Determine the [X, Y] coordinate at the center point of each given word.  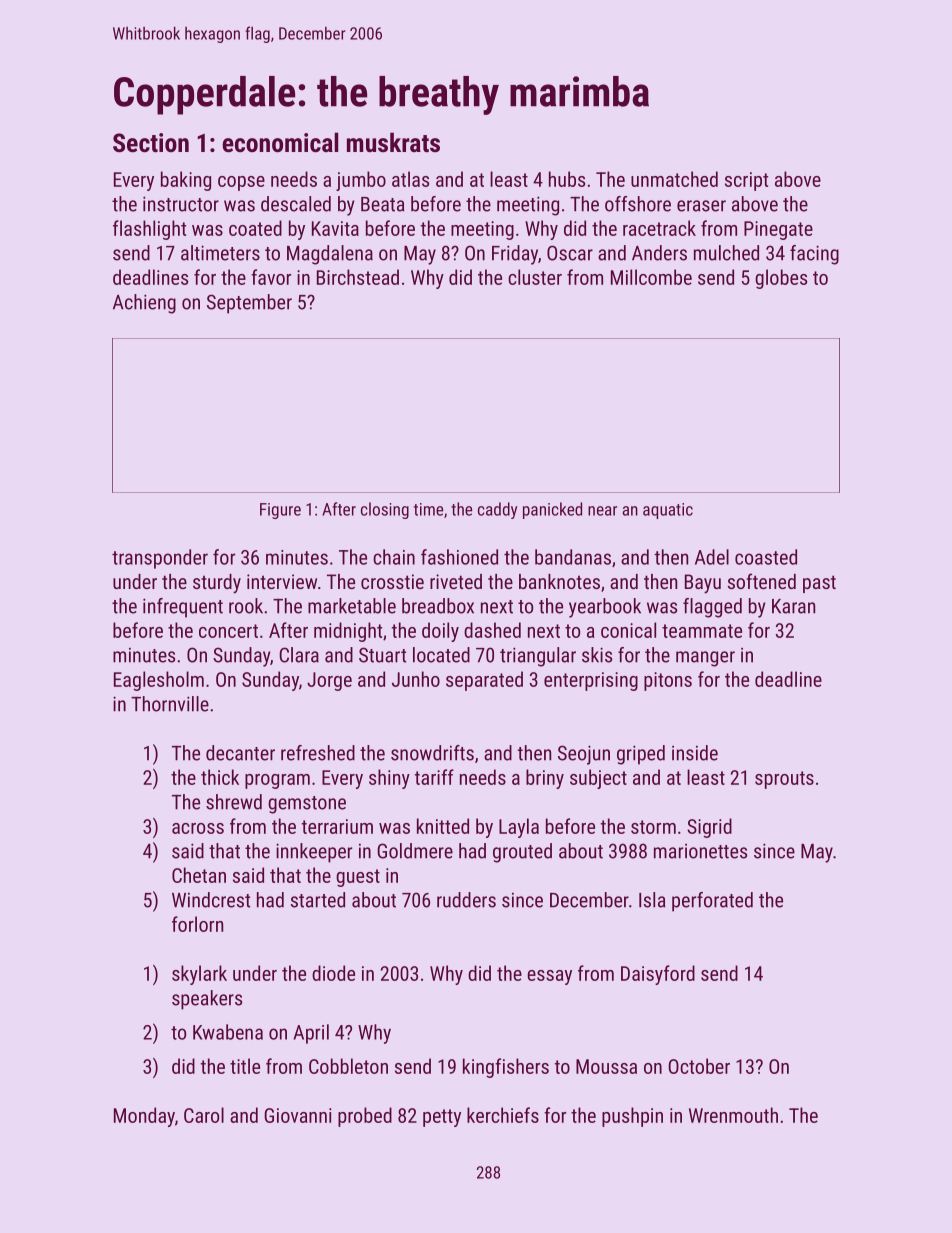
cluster [535, 277]
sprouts [784, 780]
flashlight [149, 230]
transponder [160, 559]
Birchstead [358, 277]
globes [781, 279]
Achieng [144, 304]
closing [385, 510]
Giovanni [298, 1115]
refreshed [318, 753]
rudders [466, 900]
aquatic [668, 511]
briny [545, 779]
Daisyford [658, 975]
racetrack [659, 228]
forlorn [197, 924]
